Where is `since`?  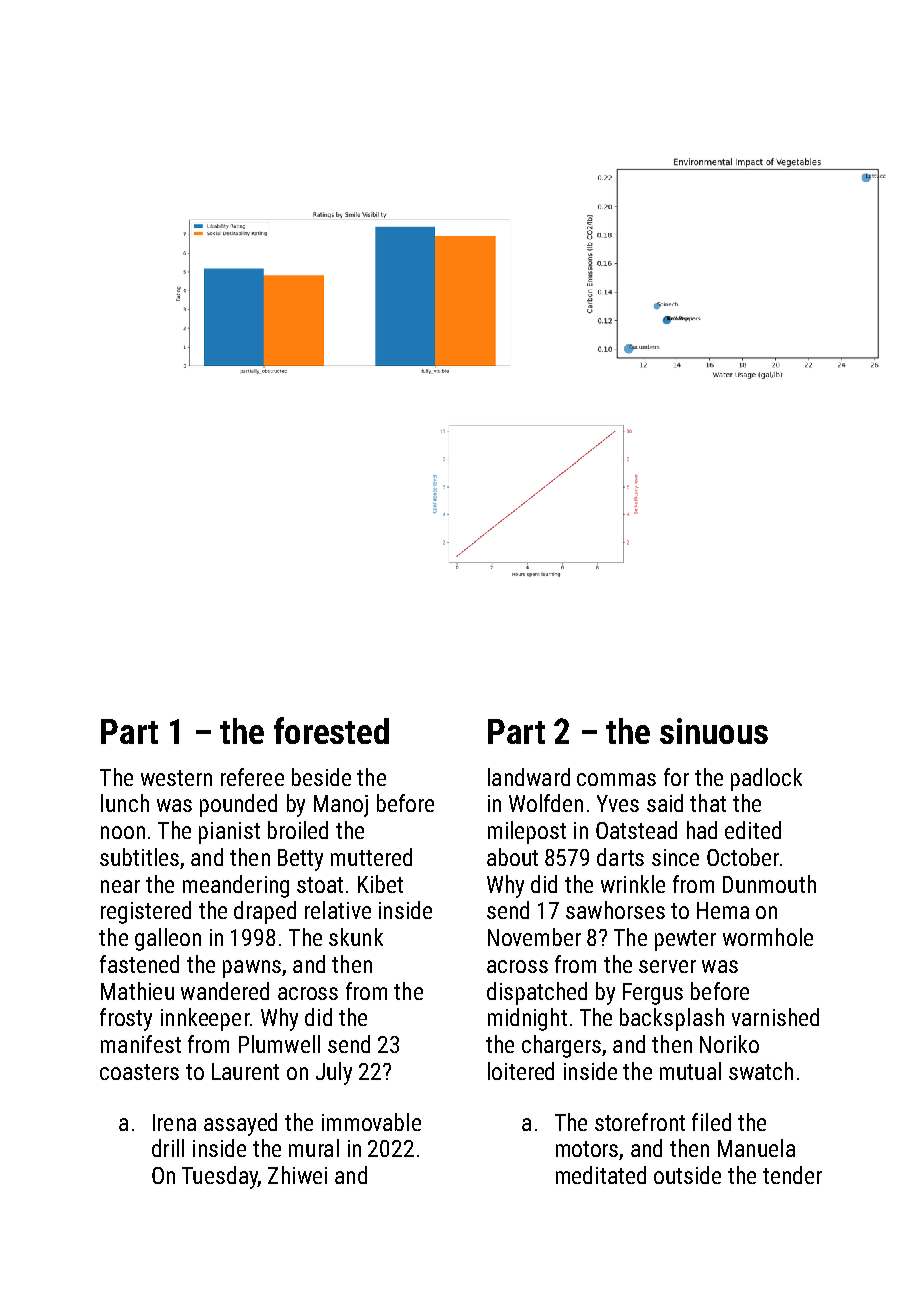
since is located at coordinates (675, 857).
